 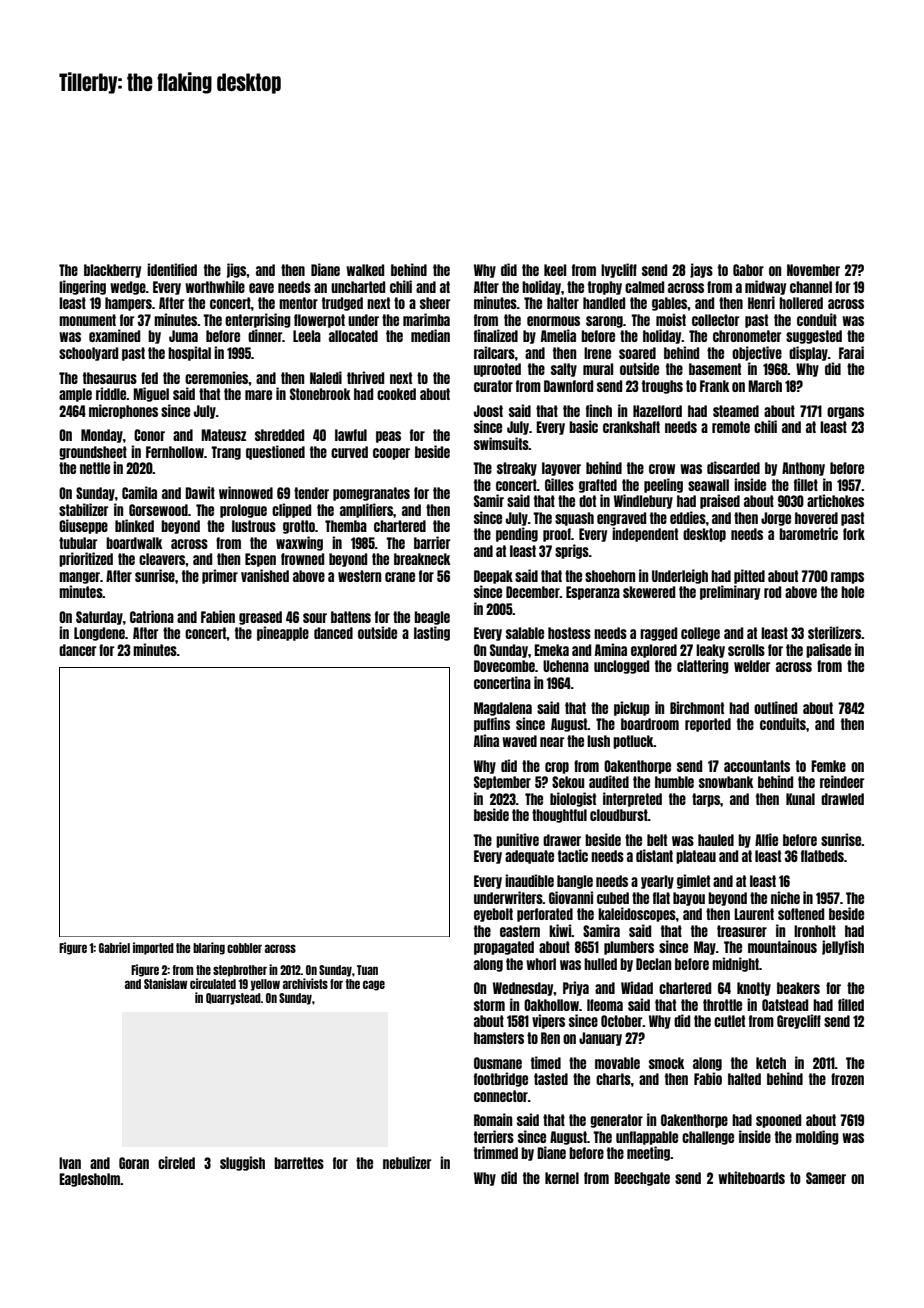 What do you see at coordinates (619, 270) in the document?
I see `Ivycliff` at bounding box center [619, 270].
